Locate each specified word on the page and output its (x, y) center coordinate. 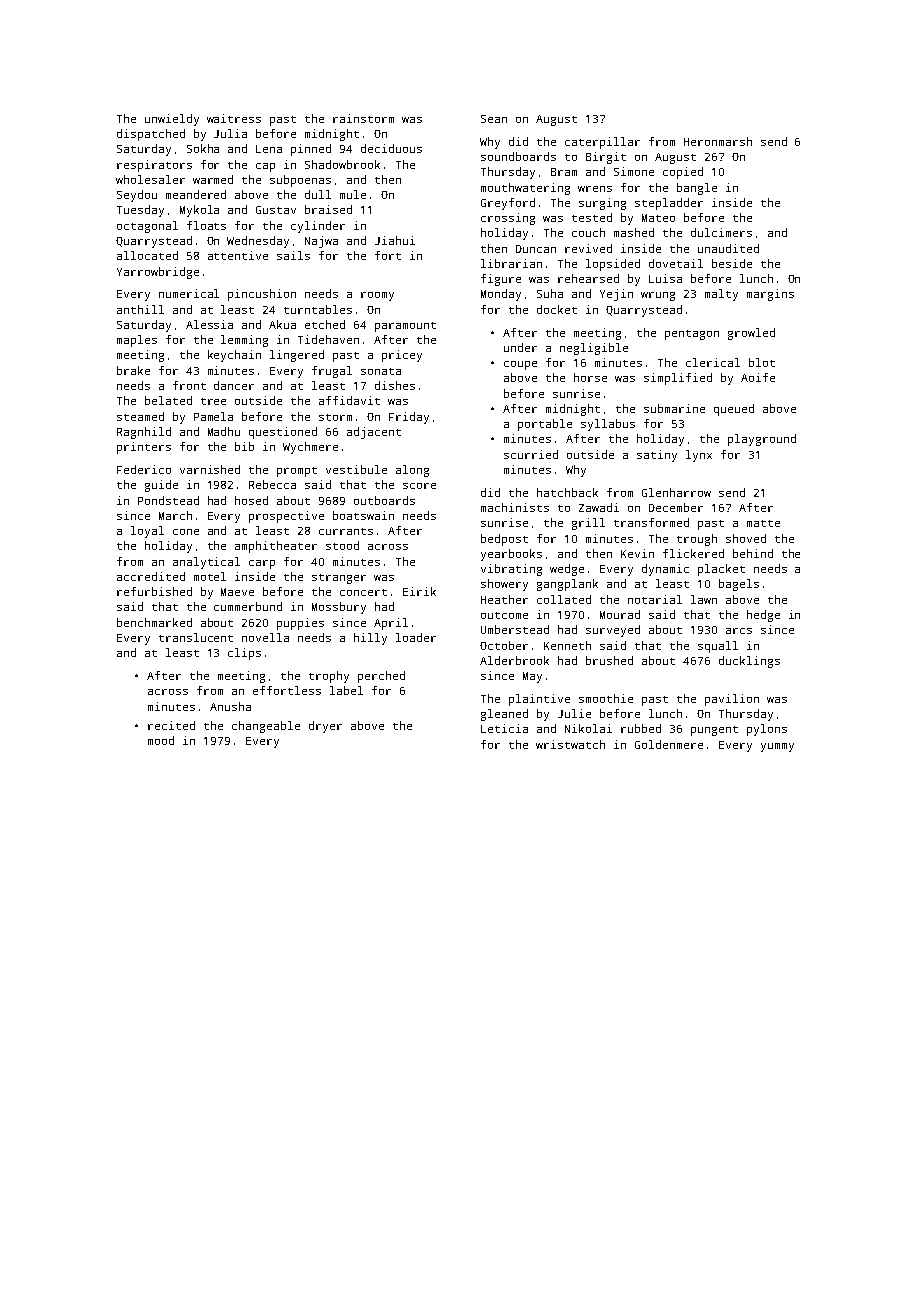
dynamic (665, 570)
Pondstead (168, 500)
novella (265, 637)
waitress (234, 118)
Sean (494, 119)
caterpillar (602, 143)
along (412, 471)
